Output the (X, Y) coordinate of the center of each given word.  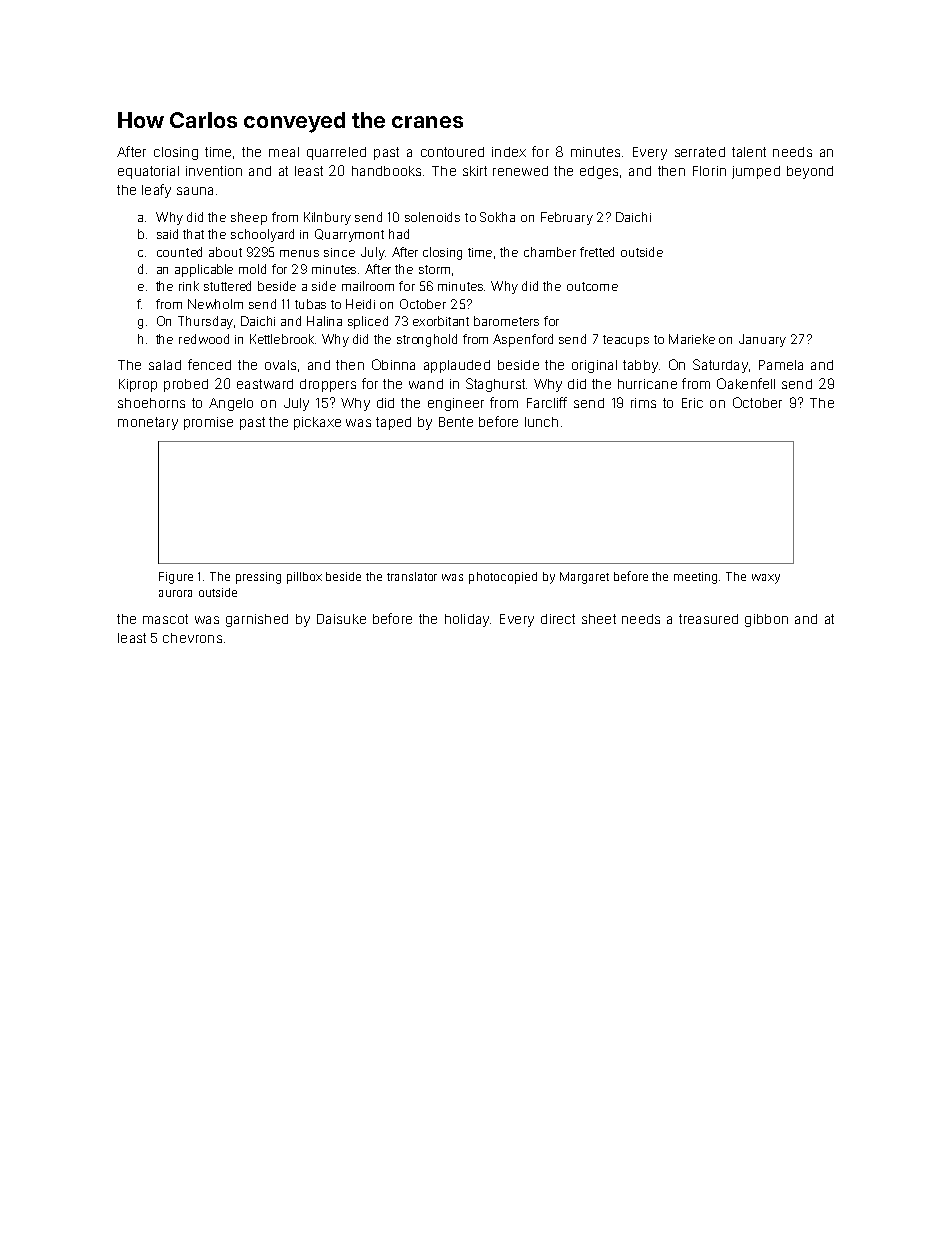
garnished (257, 620)
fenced (209, 364)
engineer (456, 404)
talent (749, 152)
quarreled (336, 153)
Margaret (584, 578)
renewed (520, 171)
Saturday (720, 366)
